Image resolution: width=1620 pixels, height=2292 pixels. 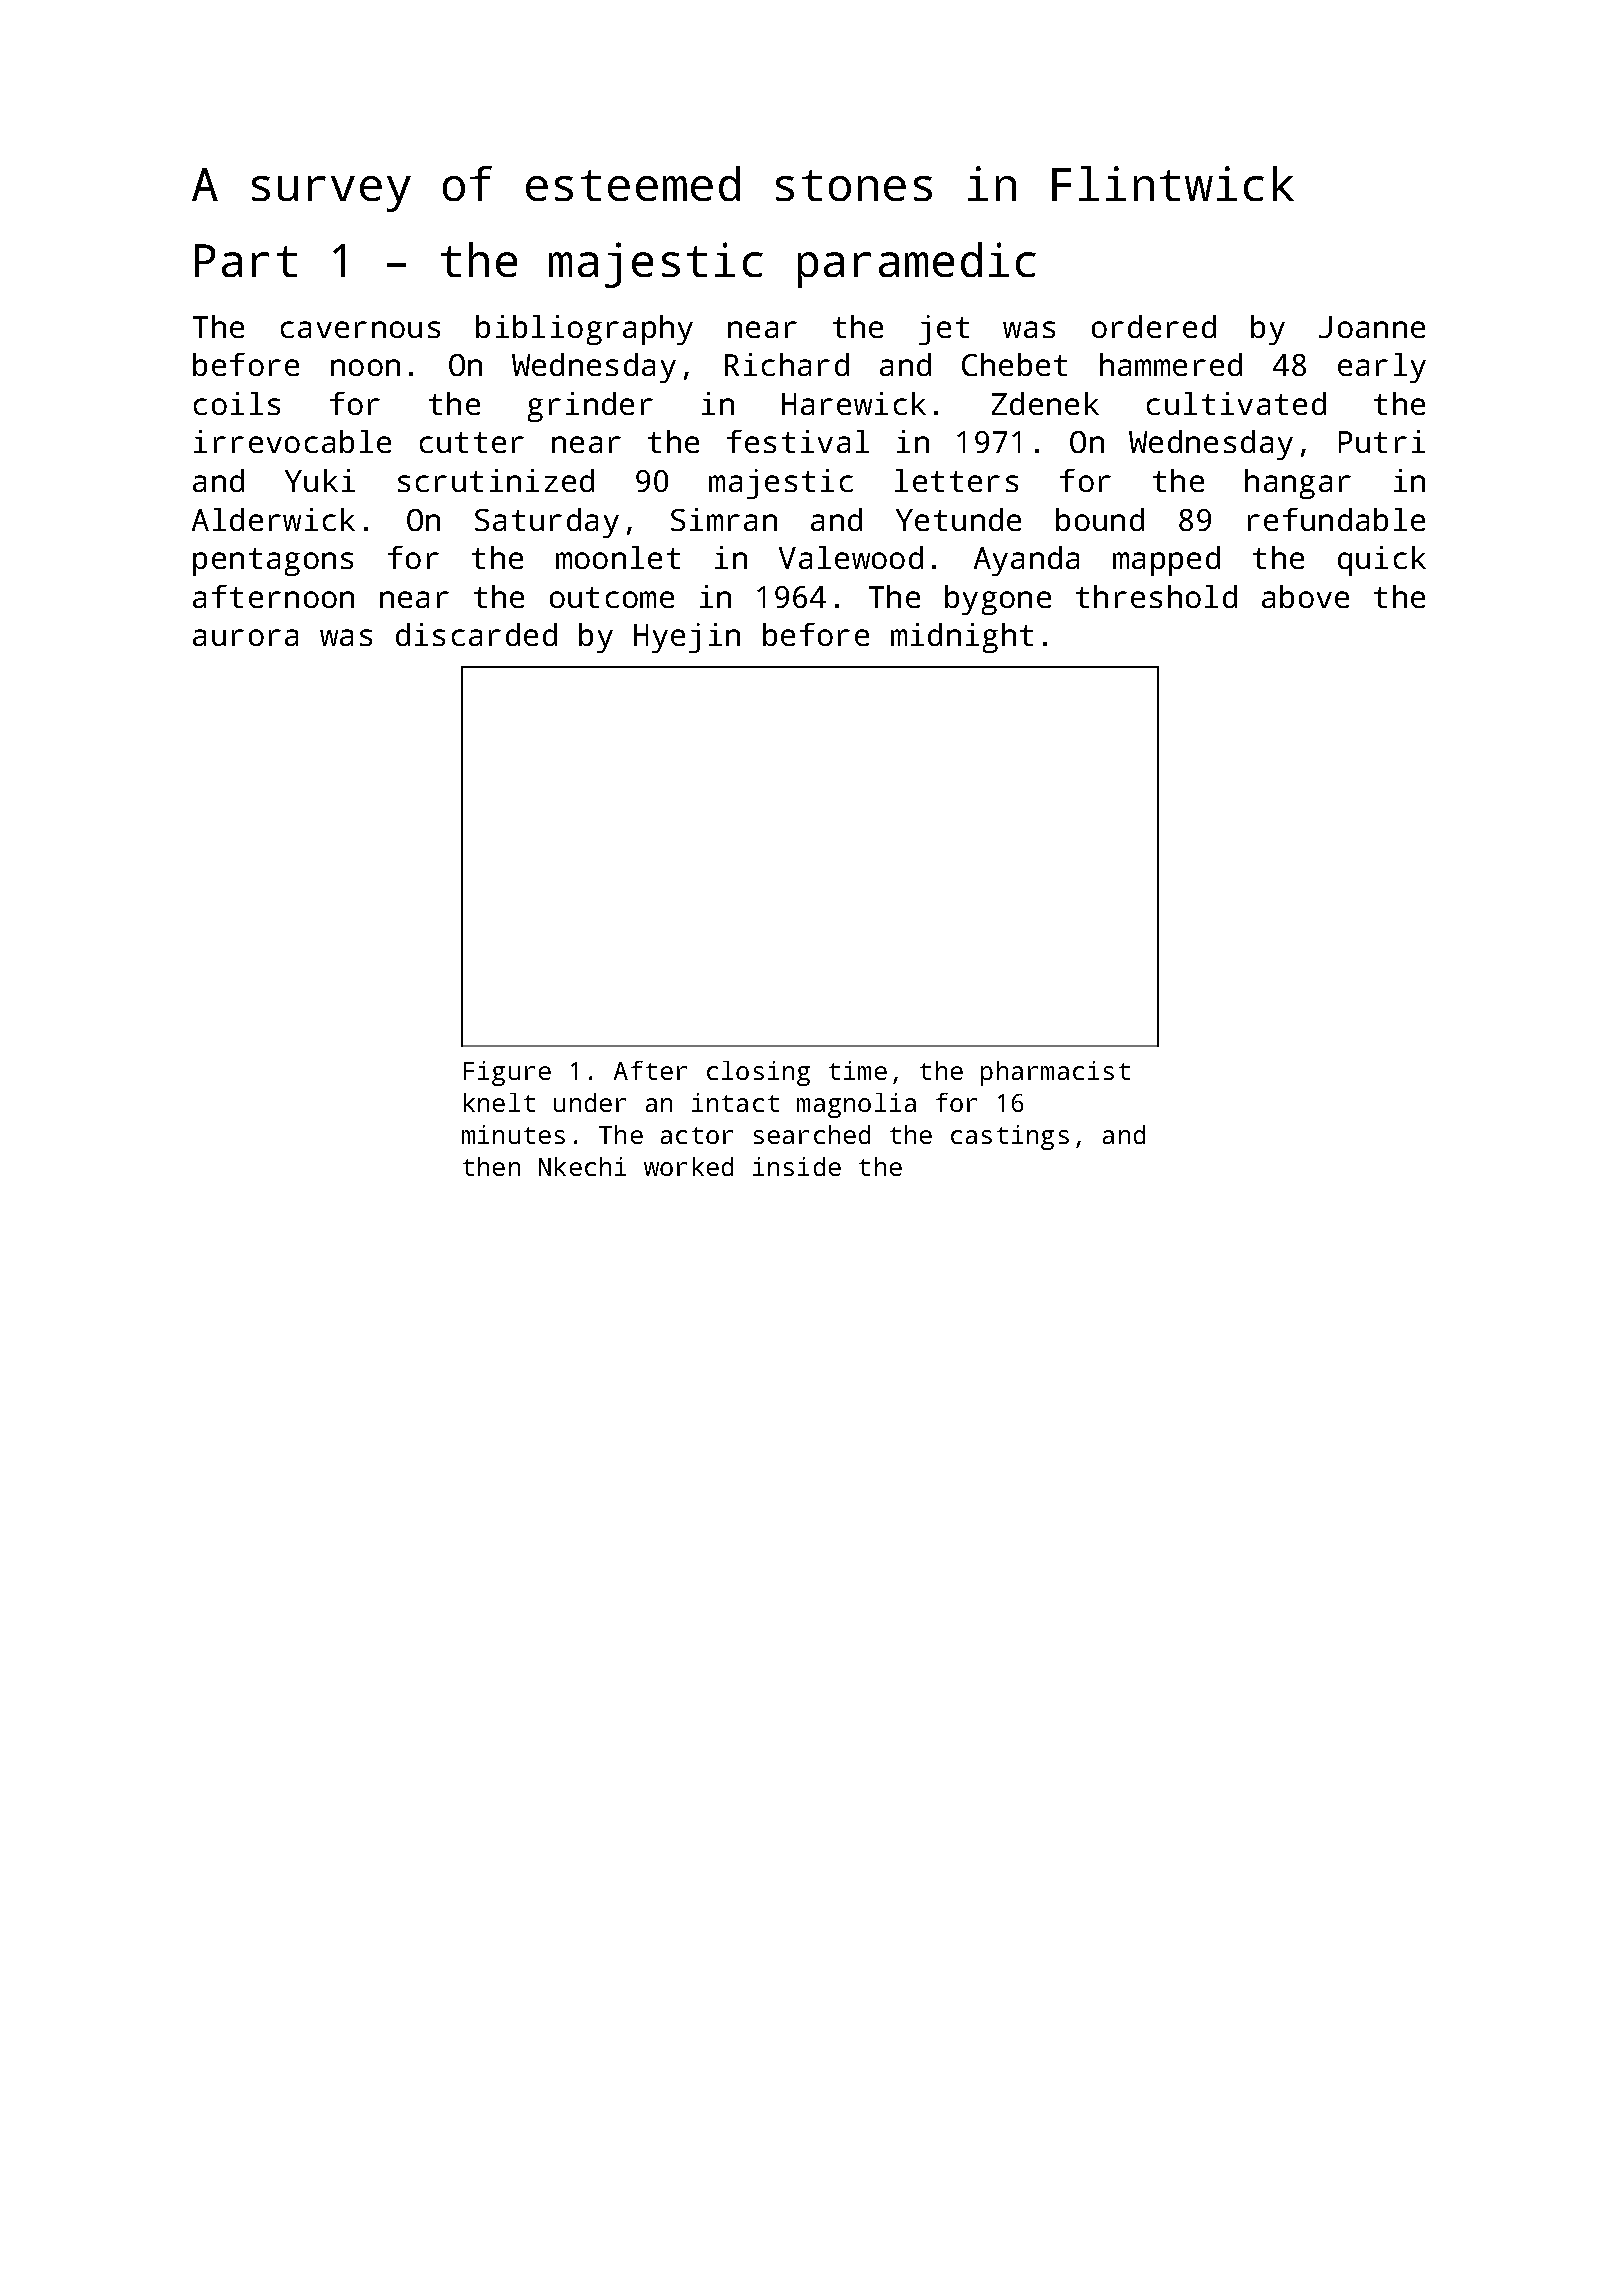 What do you see at coordinates (797, 1166) in the screenshot?
I see `inside` at bounding box center [797, 1166].
